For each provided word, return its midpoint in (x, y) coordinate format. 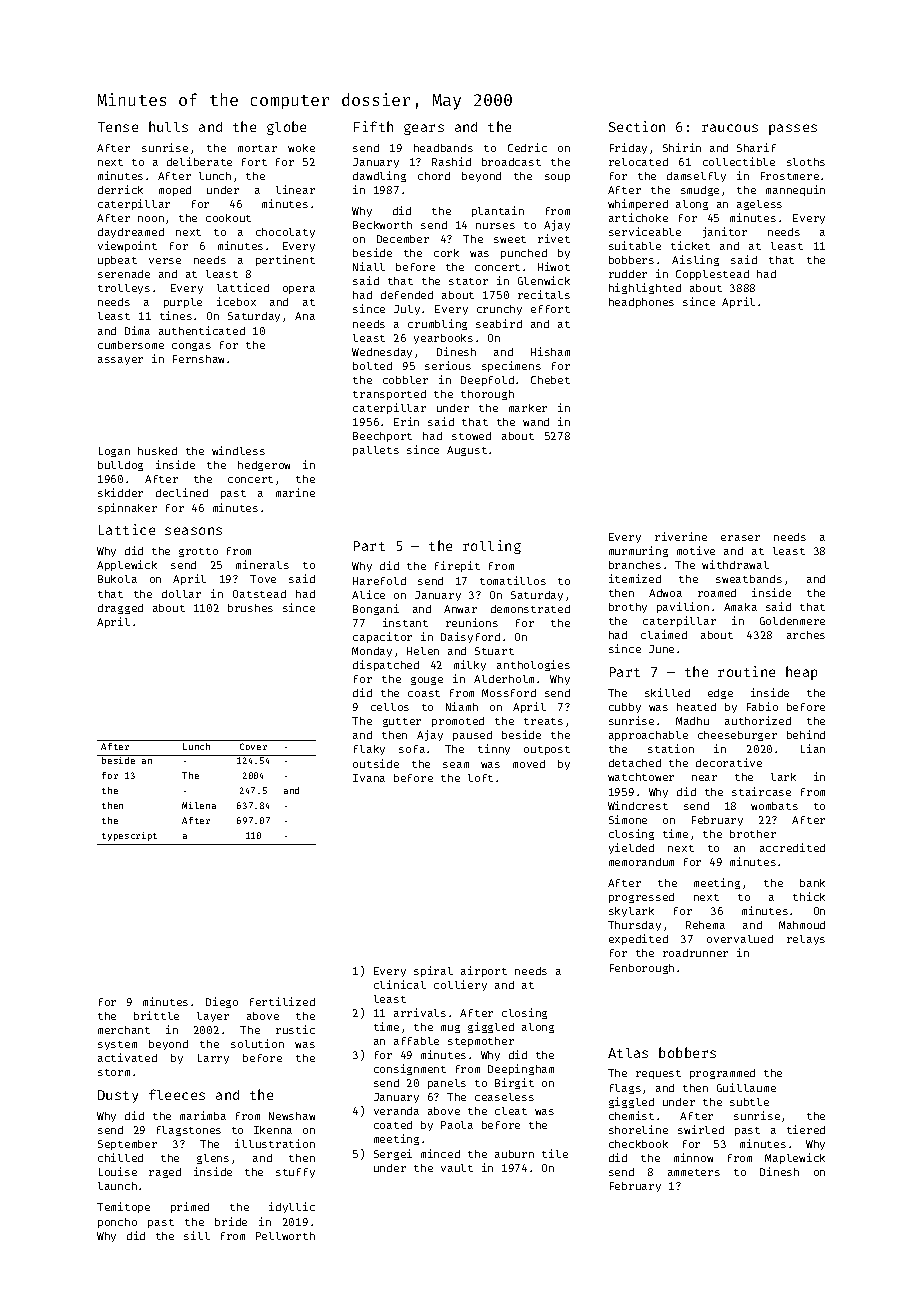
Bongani (376, 609)
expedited (638, 939)
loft (480, 778)
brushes (250, 608)
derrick (120, 189)
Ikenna (273, 1130)
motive (696, 550)
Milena (199, 805)
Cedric (527, 147)
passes (793, 129)
